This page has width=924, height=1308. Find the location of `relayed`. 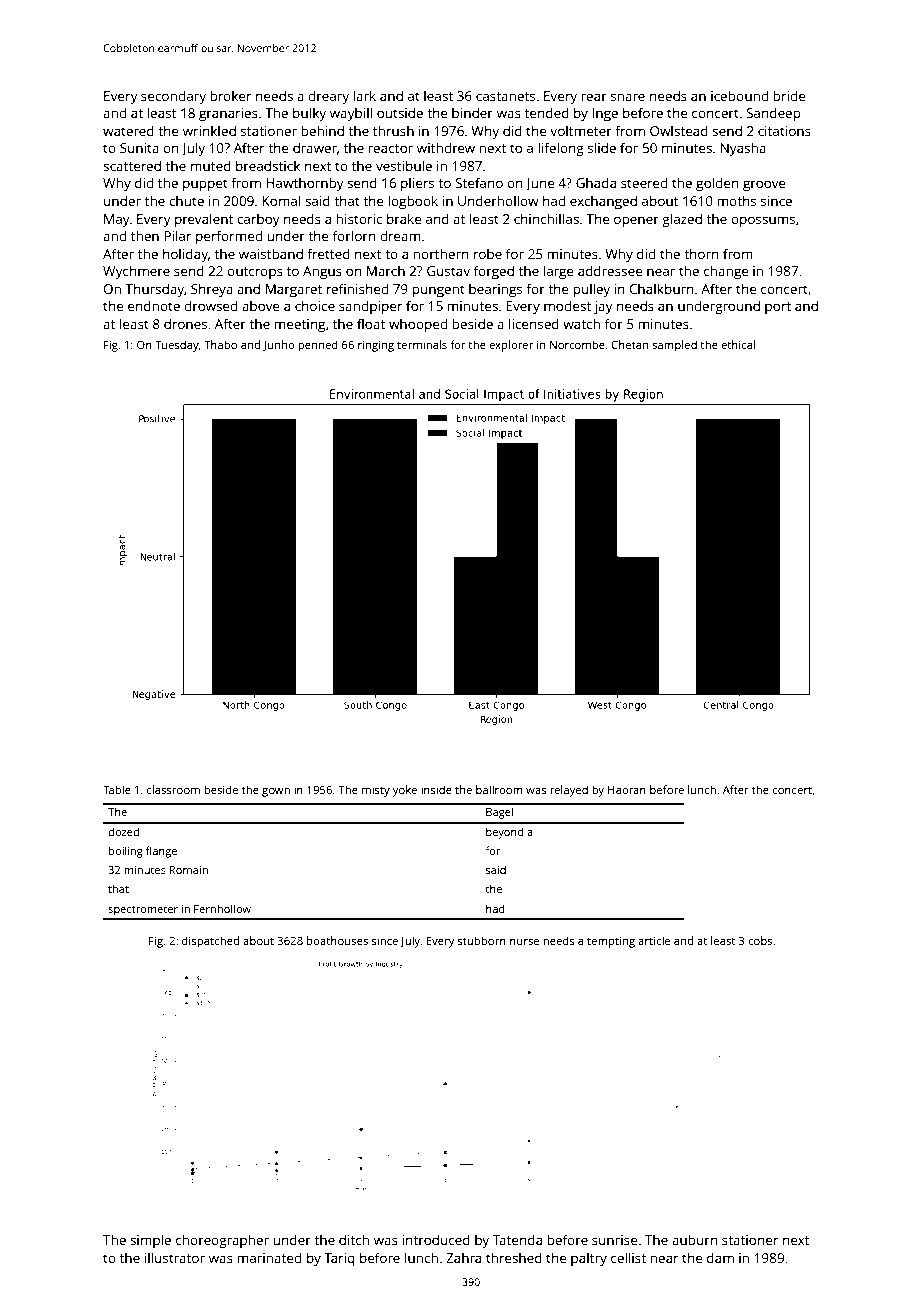

relayed is located at coordinates (569, 791).
